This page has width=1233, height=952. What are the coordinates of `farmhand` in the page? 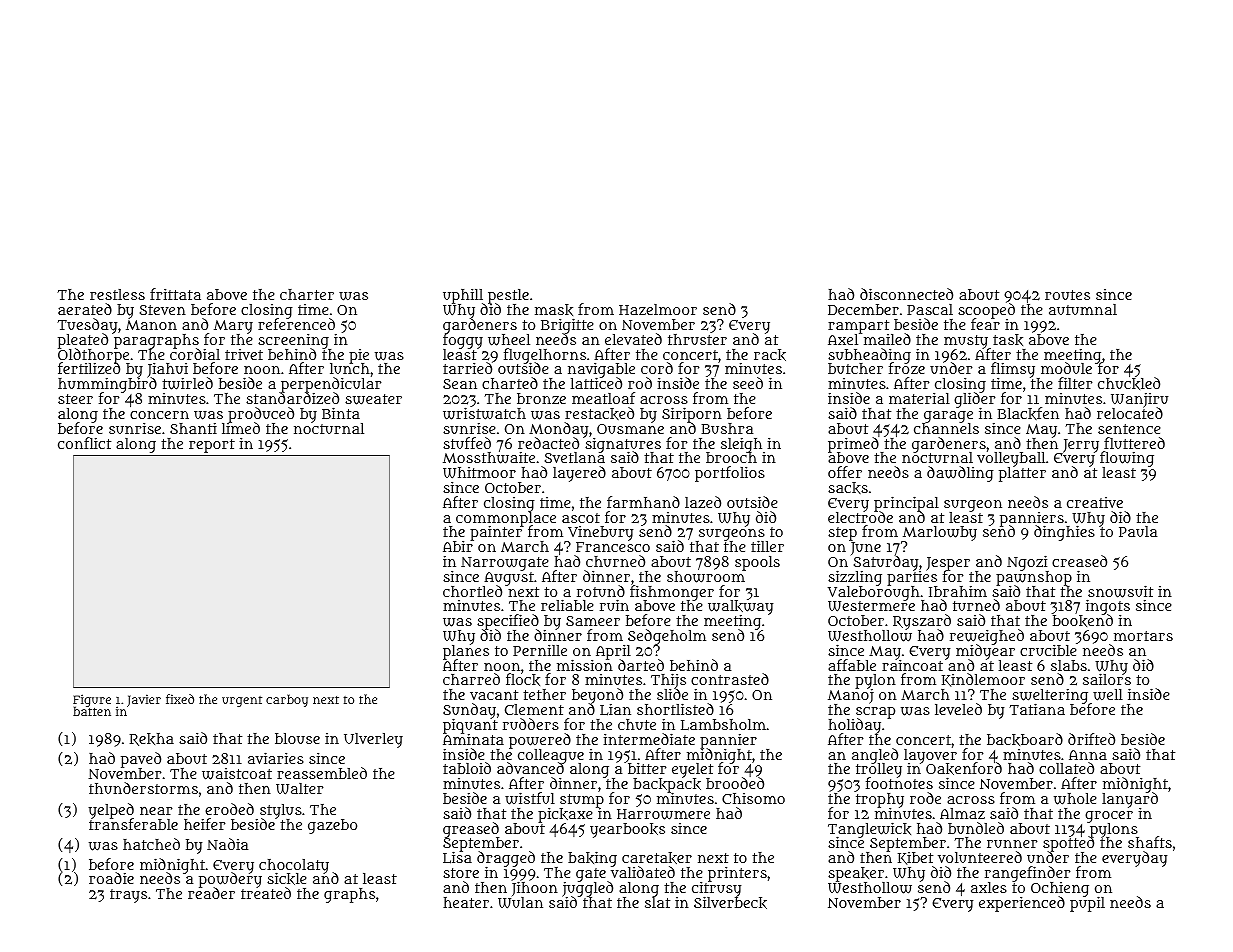 It's located at (643, 502).
